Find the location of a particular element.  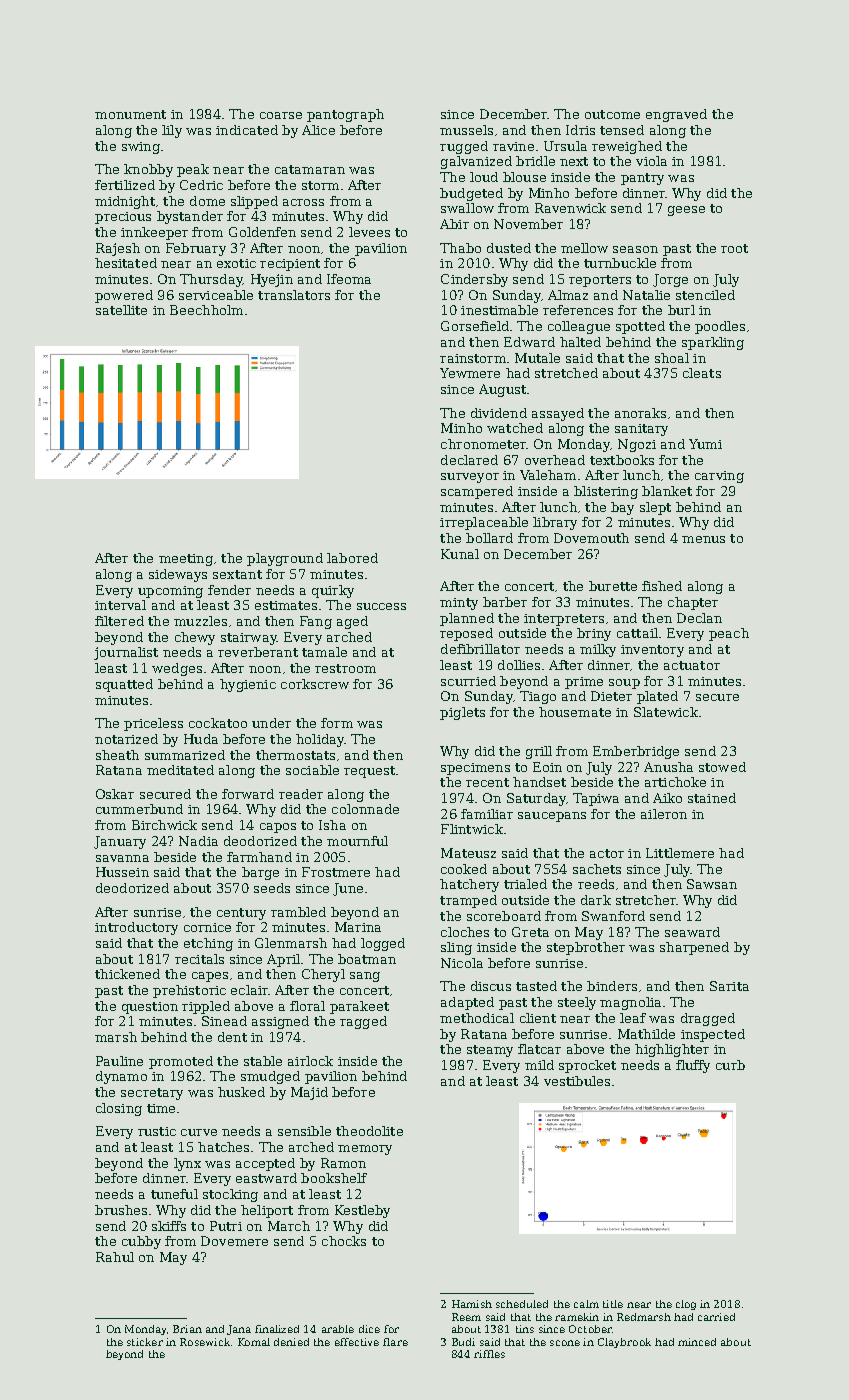

monument is located at coordinates (130, 114).
